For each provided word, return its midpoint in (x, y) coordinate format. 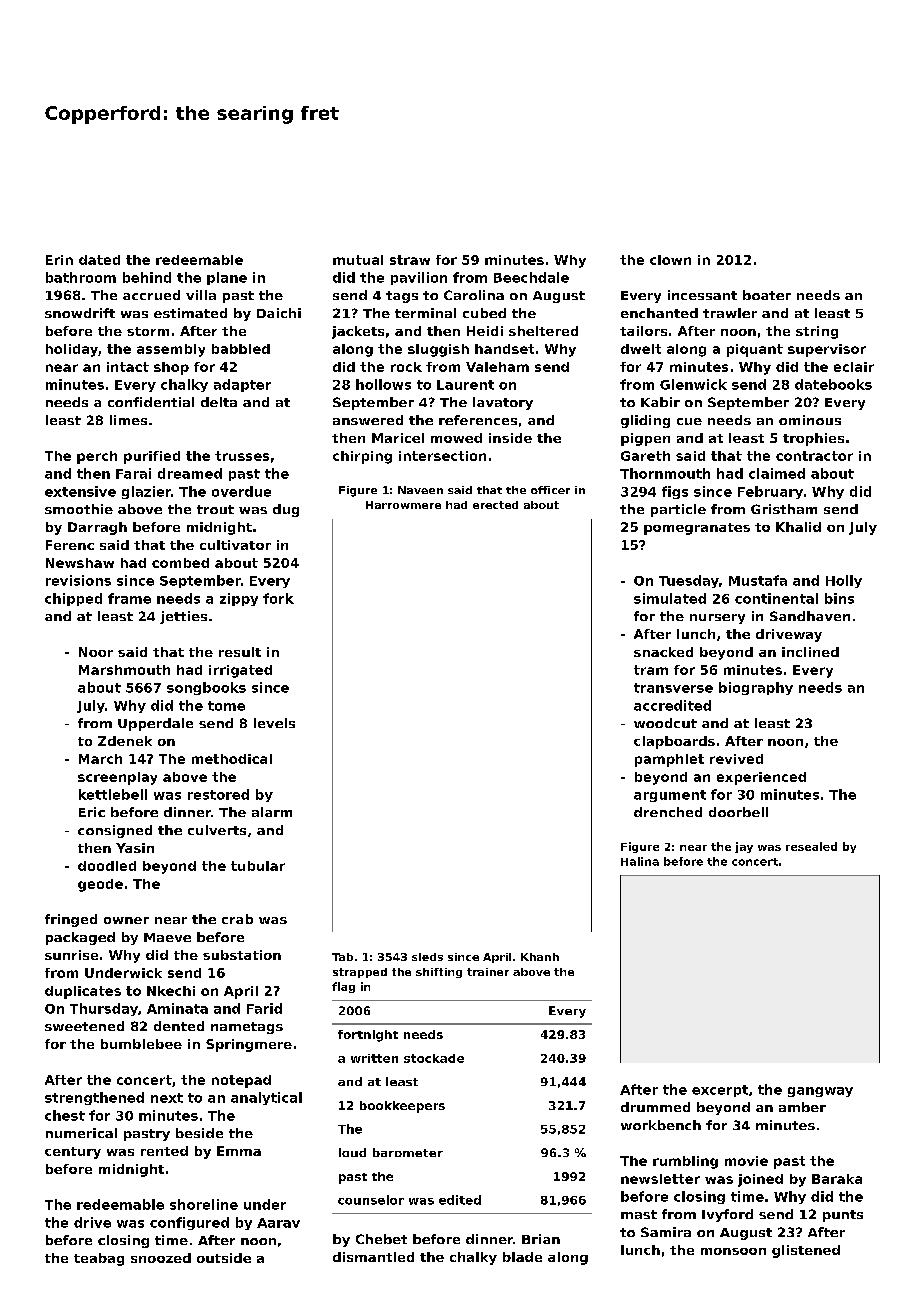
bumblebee (141, 1044)
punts (843, 1216)
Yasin (135, 848)
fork (278, 598)
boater (767, 295)
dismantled (373, 1257)
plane (227, 278)
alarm (272, 812)
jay (744, 847)
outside (224, 1258)
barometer (408, 1152)
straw (410, 260)
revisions (78, 580)
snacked (663, 652)
